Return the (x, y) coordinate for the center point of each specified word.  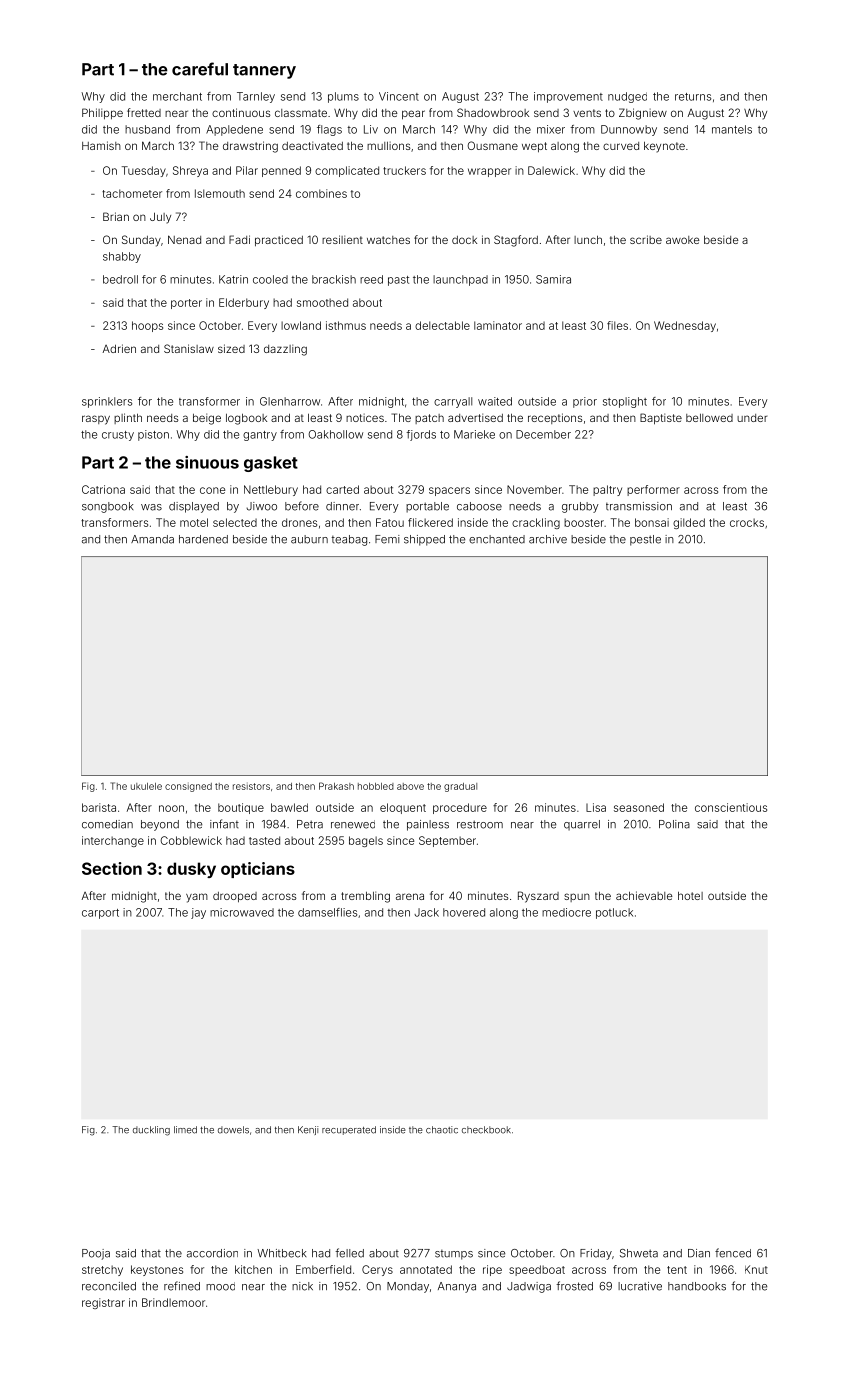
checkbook (486, 1130)
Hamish (101, 145)
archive (548, 539)
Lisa (596, 807)
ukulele (146, 786)
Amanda (152, 539)
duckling (151, 1131)
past (398, 281)
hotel (690, 895)
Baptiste (661, 419)
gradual (460, 787)
